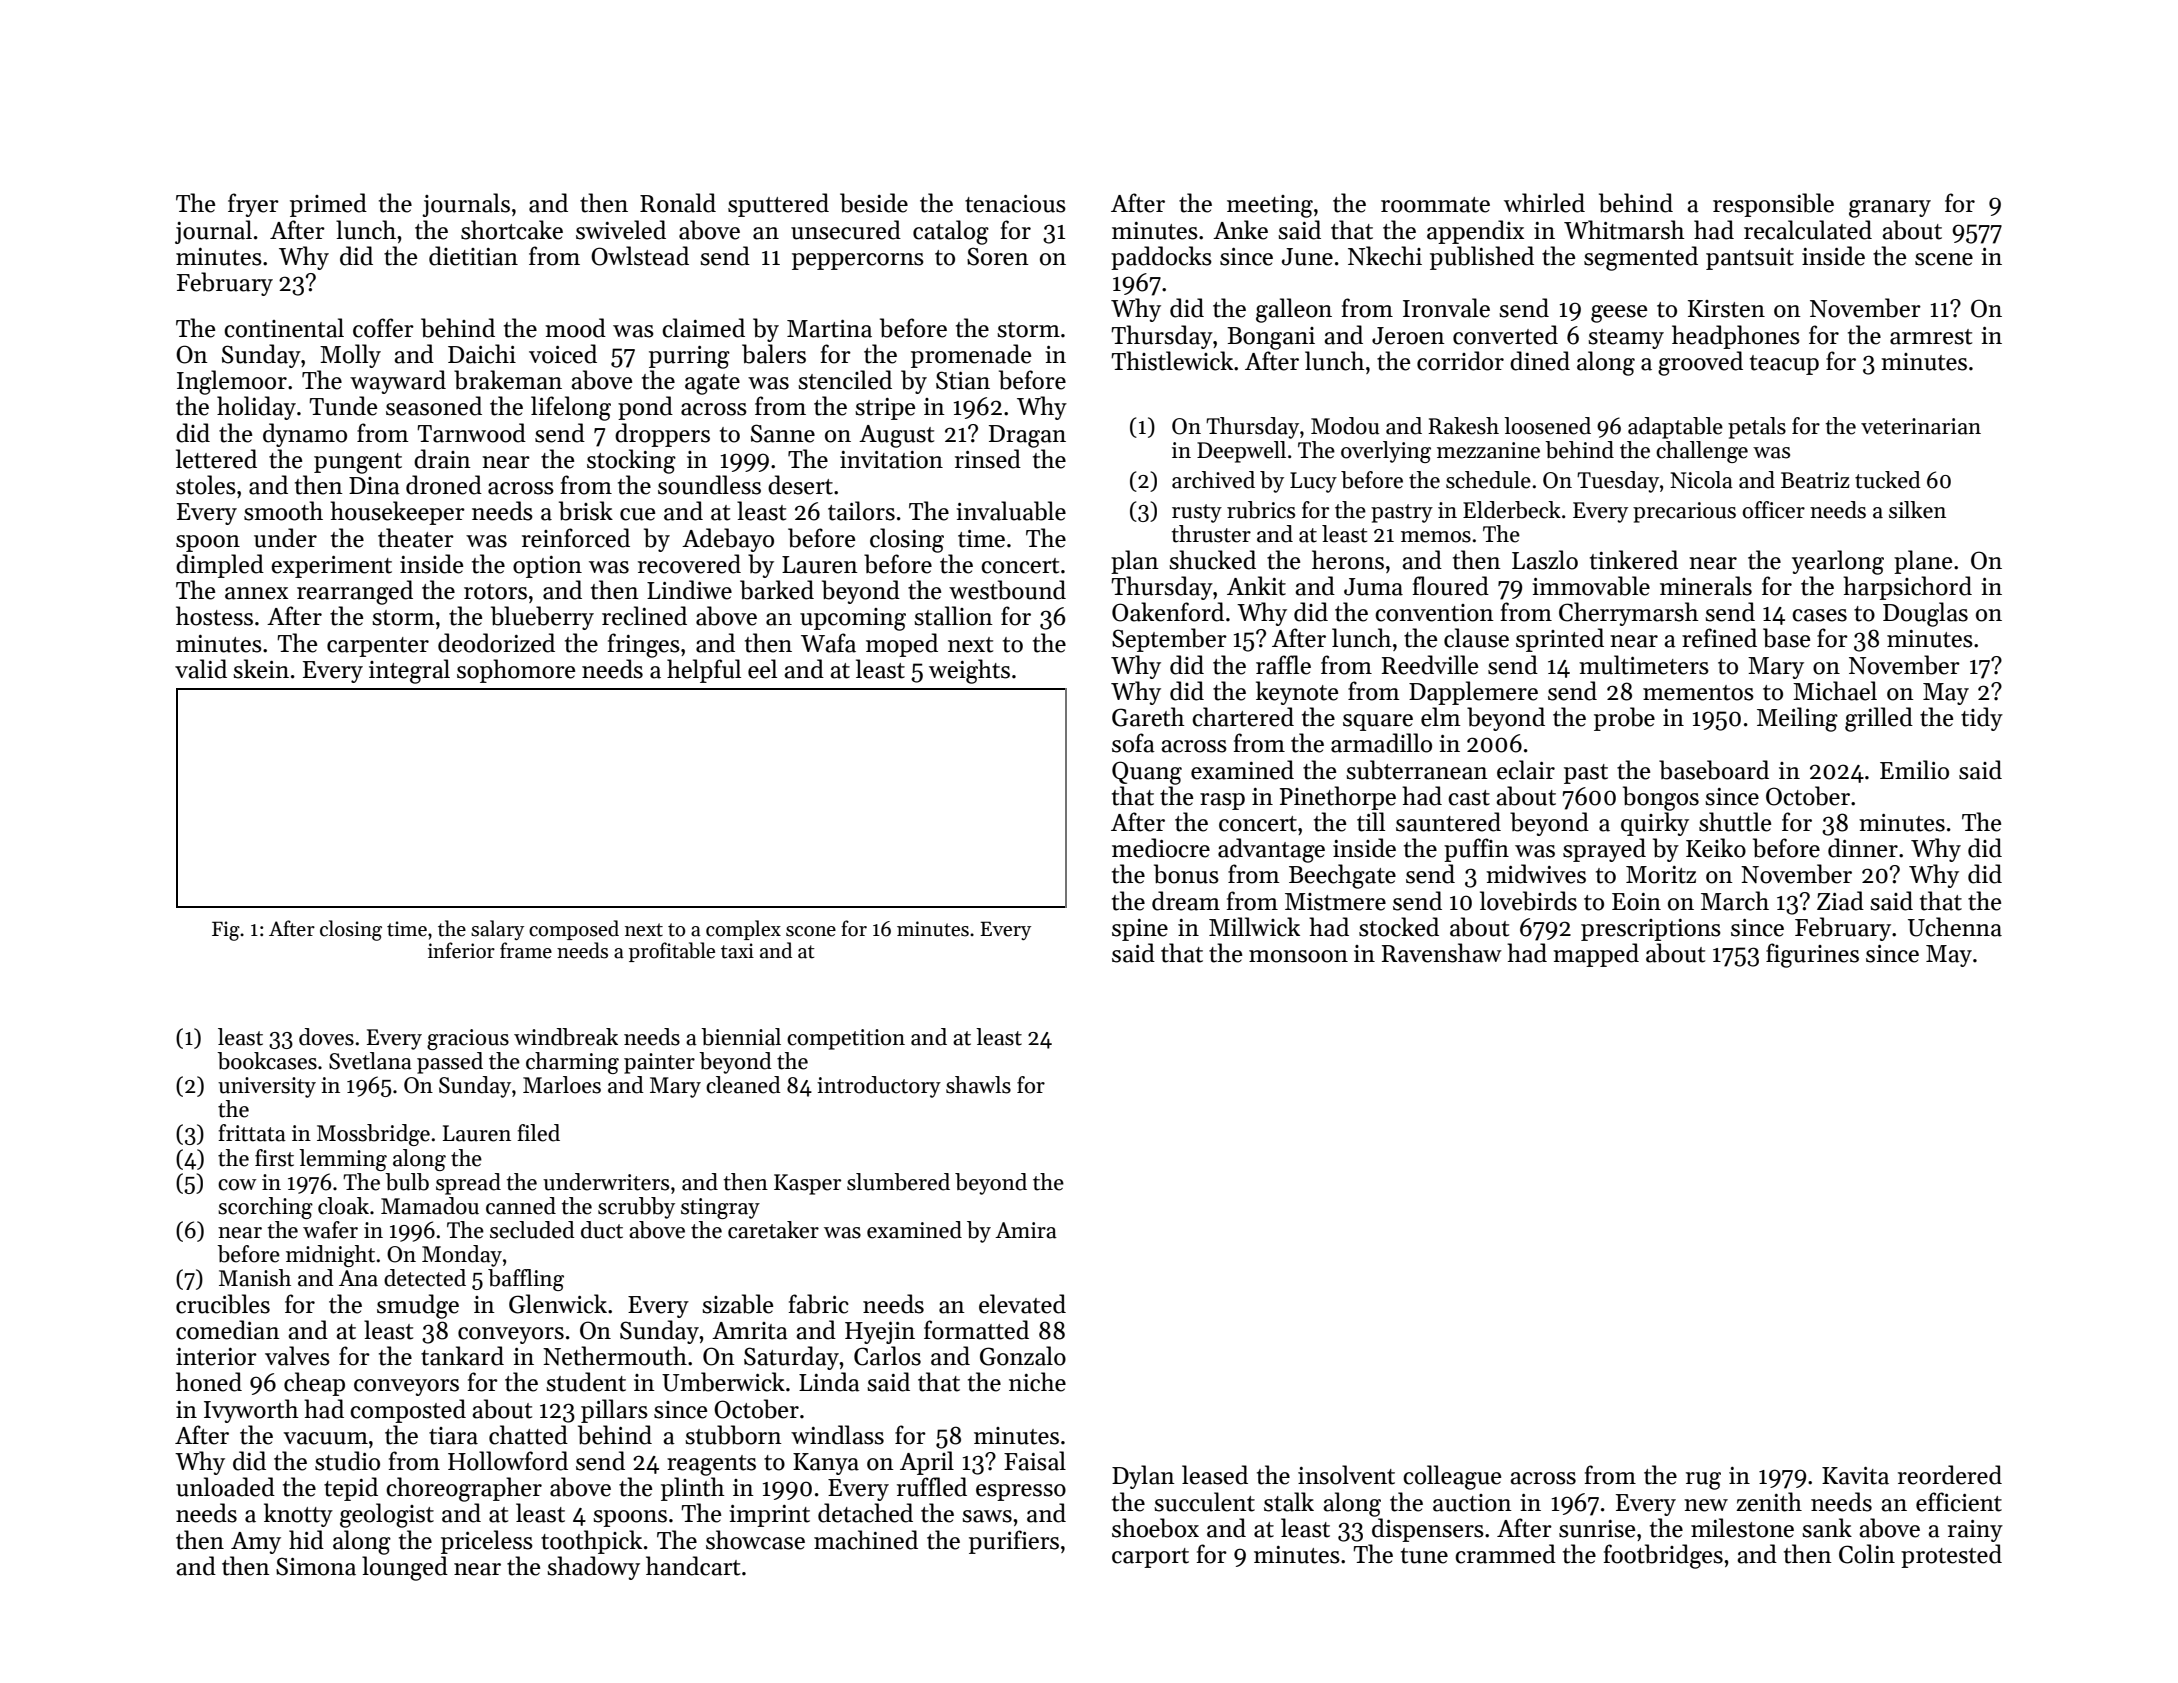 This image has width=2178, height=1683. What do you see at coordinates (1022, 1304) in the image?
I see `elevated` at bounding box center [1022, 1304].
